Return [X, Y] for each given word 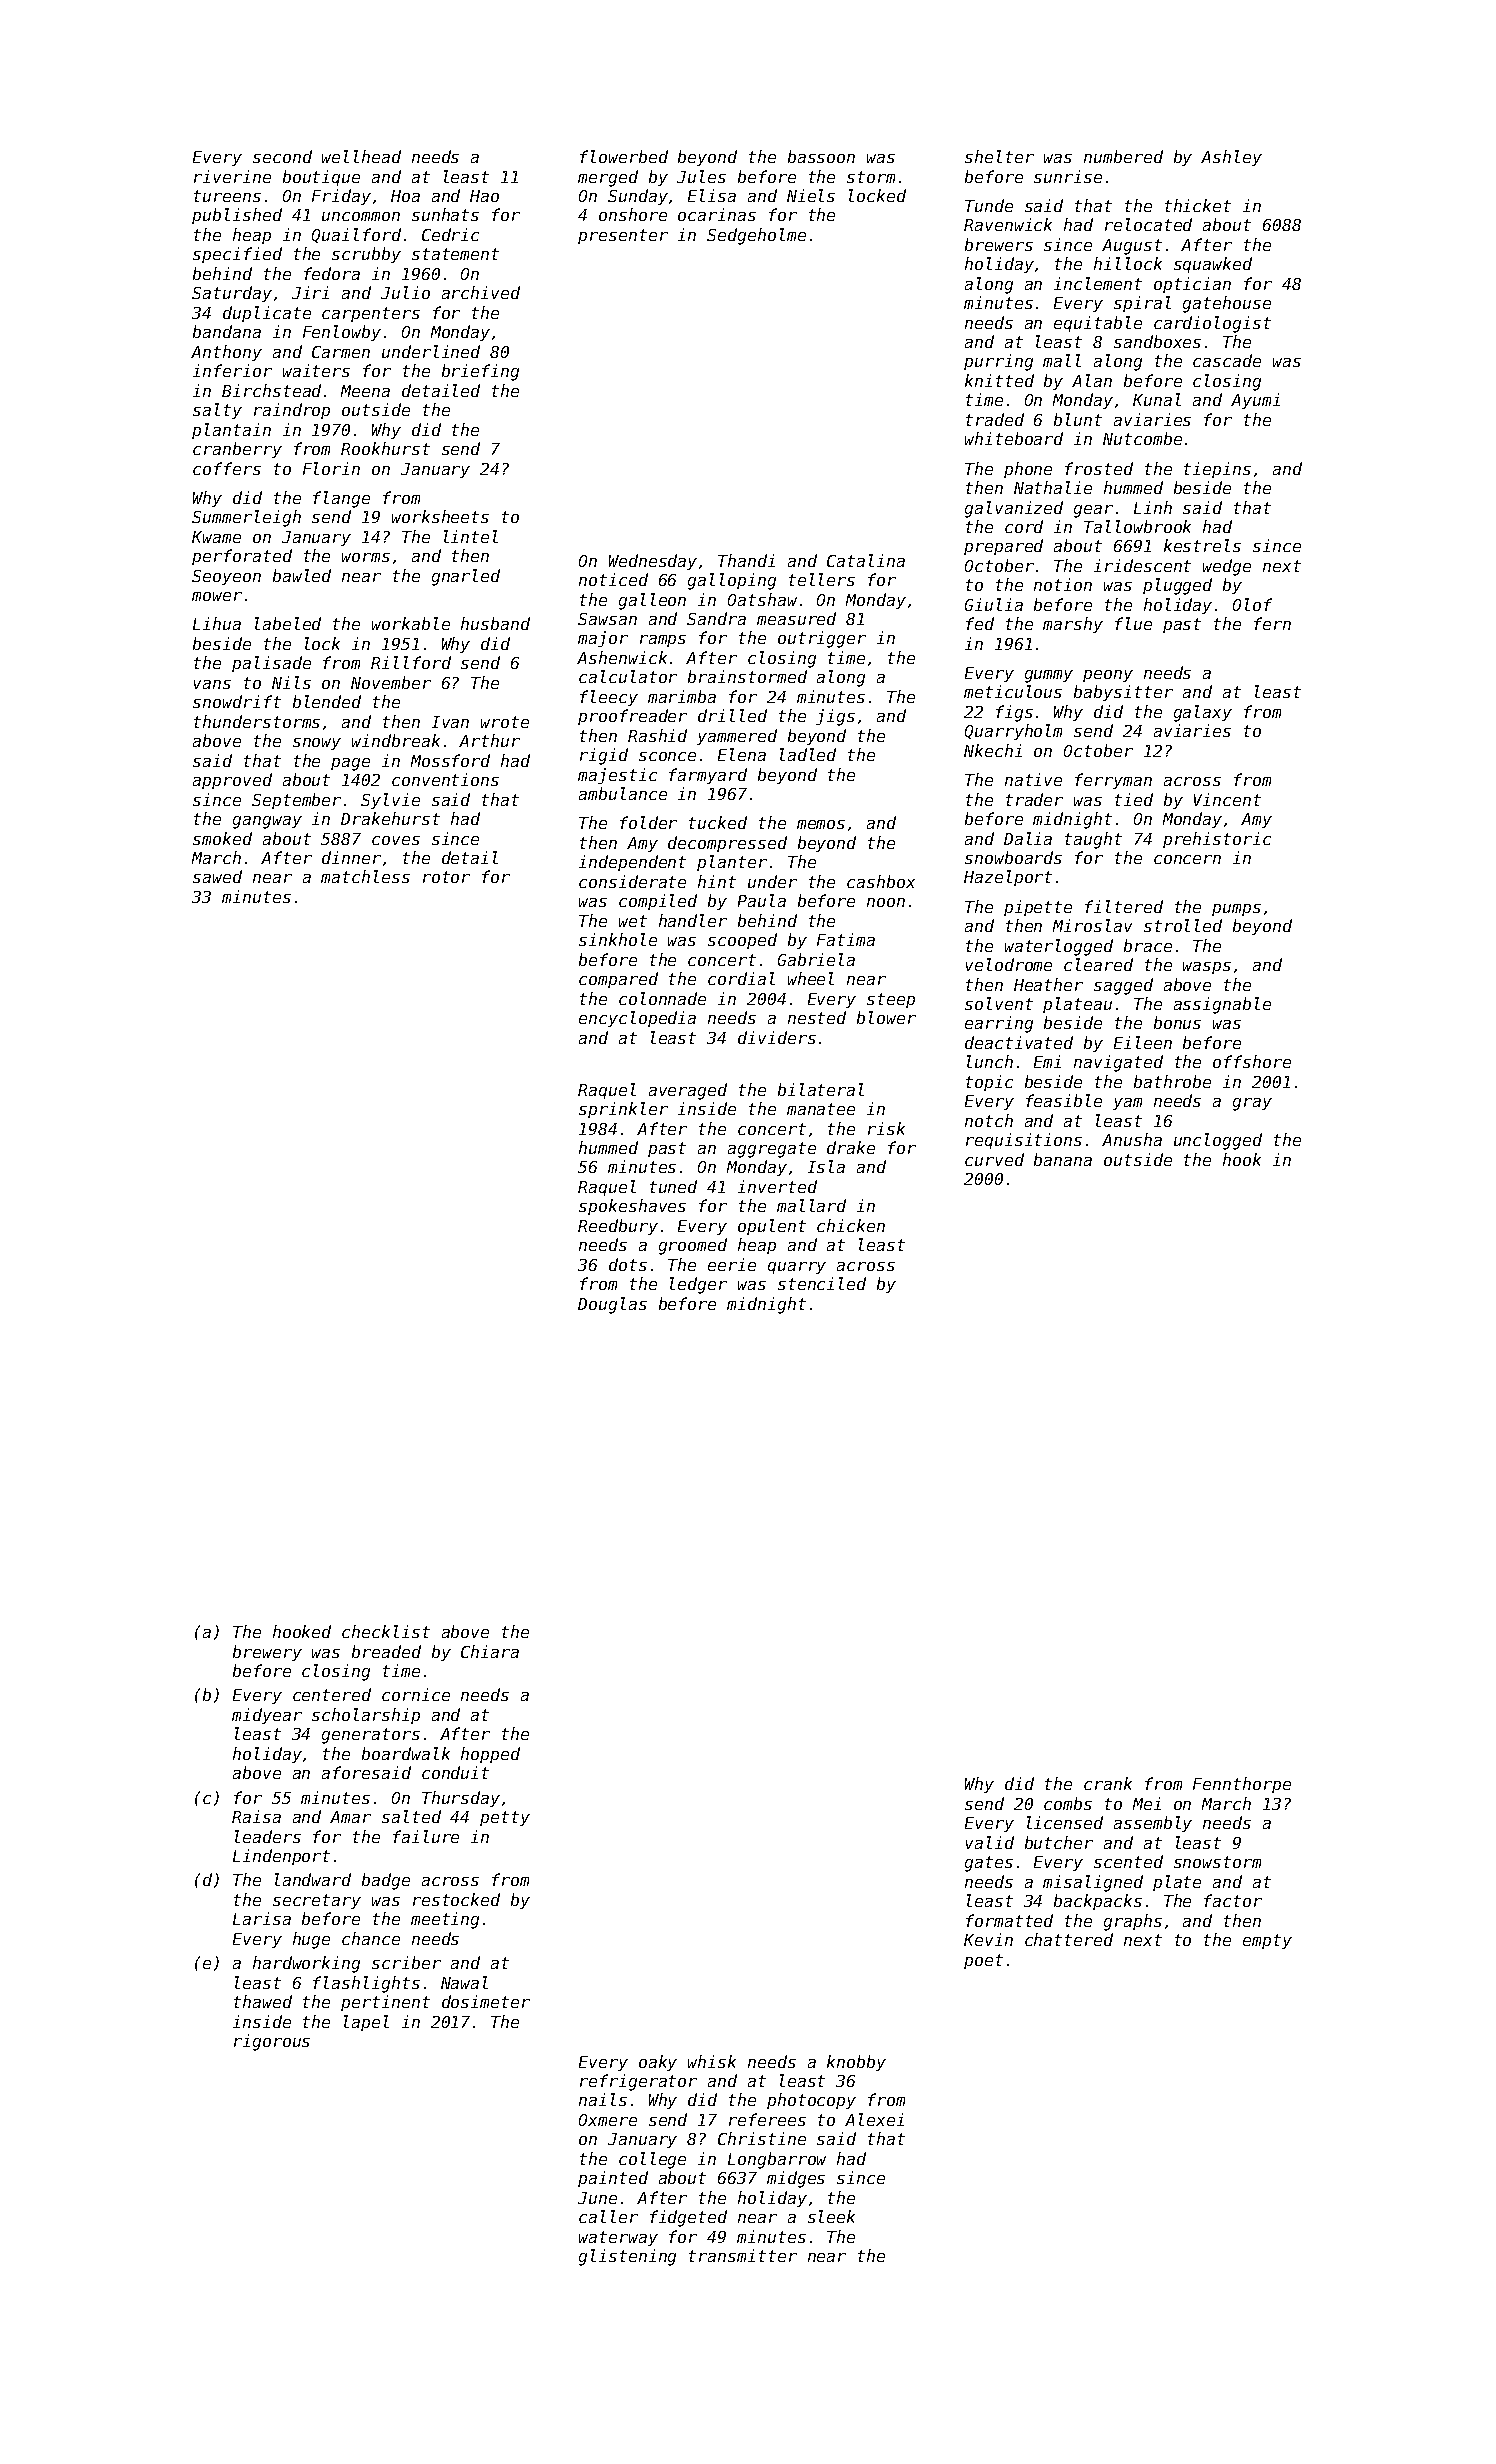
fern [1272, 623]
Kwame [216, 537]
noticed [613, 579]
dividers [777, 1037]
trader [1034, 799]
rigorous [272, 2042]
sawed [217, 876]
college [652, 2160]
